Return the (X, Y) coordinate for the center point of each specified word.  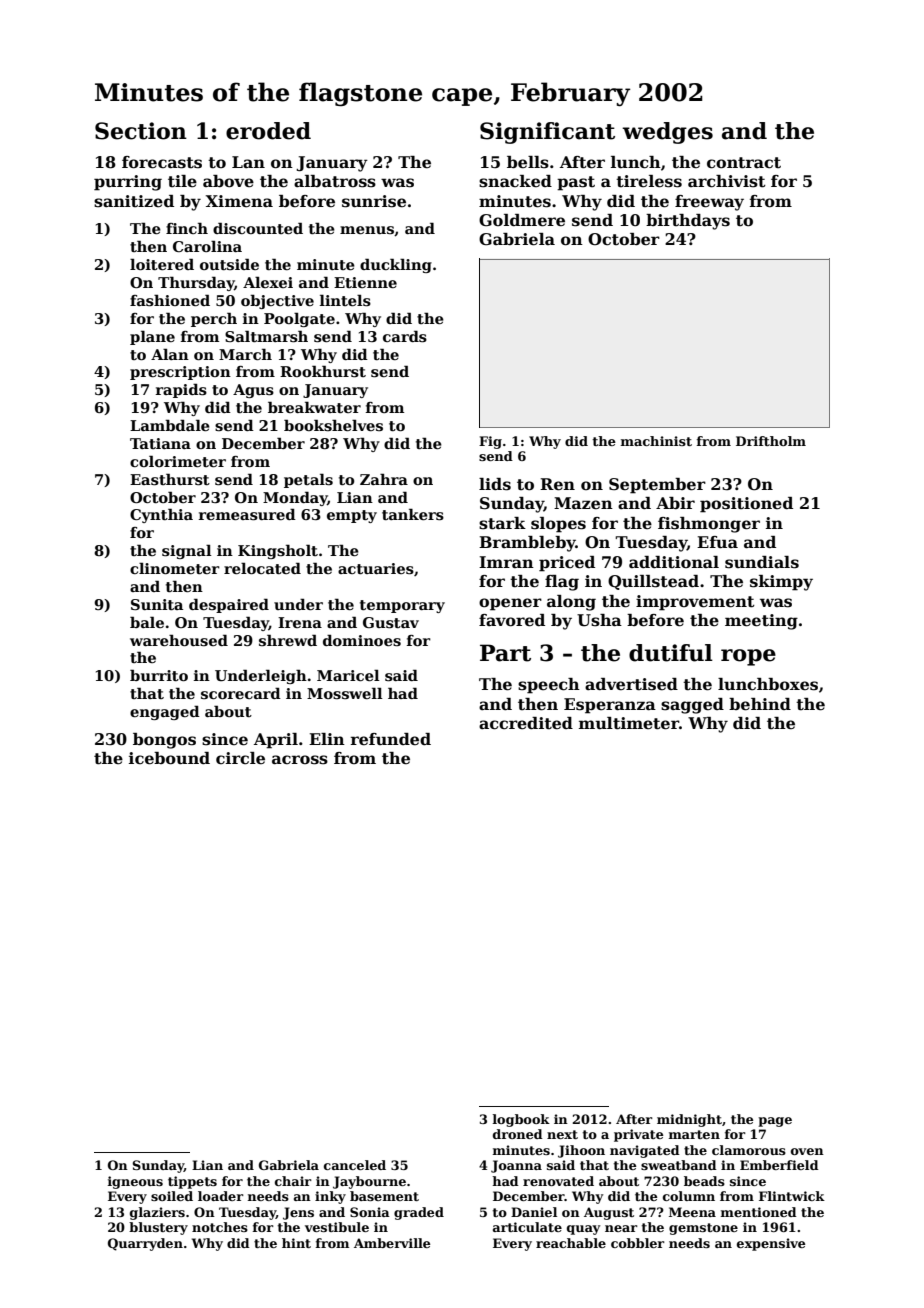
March (245, 354)
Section (141, 131)
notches (220, 1227)
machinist (656, 441)
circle (240, 758)
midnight (689, 1120)
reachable (571, 1243)
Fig (490, 442)
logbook (521, 1120)
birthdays (688, 222)
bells (528, 162)
